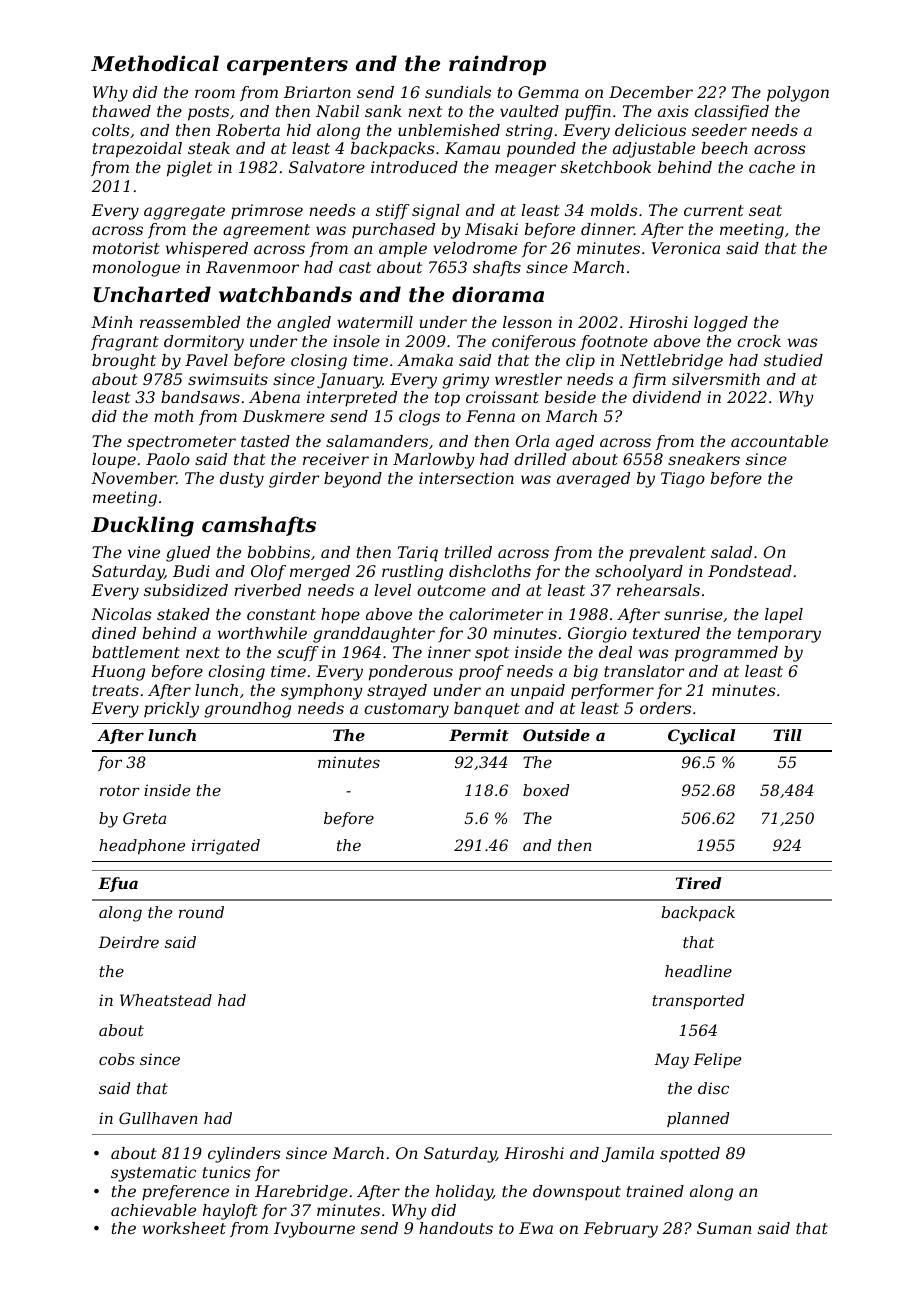 The width and height of the screenshot is (924, 1308). What do you see at coordinates (242, 480) in the screenshot?
I see `dusty` at bounding box center [242, 480].
